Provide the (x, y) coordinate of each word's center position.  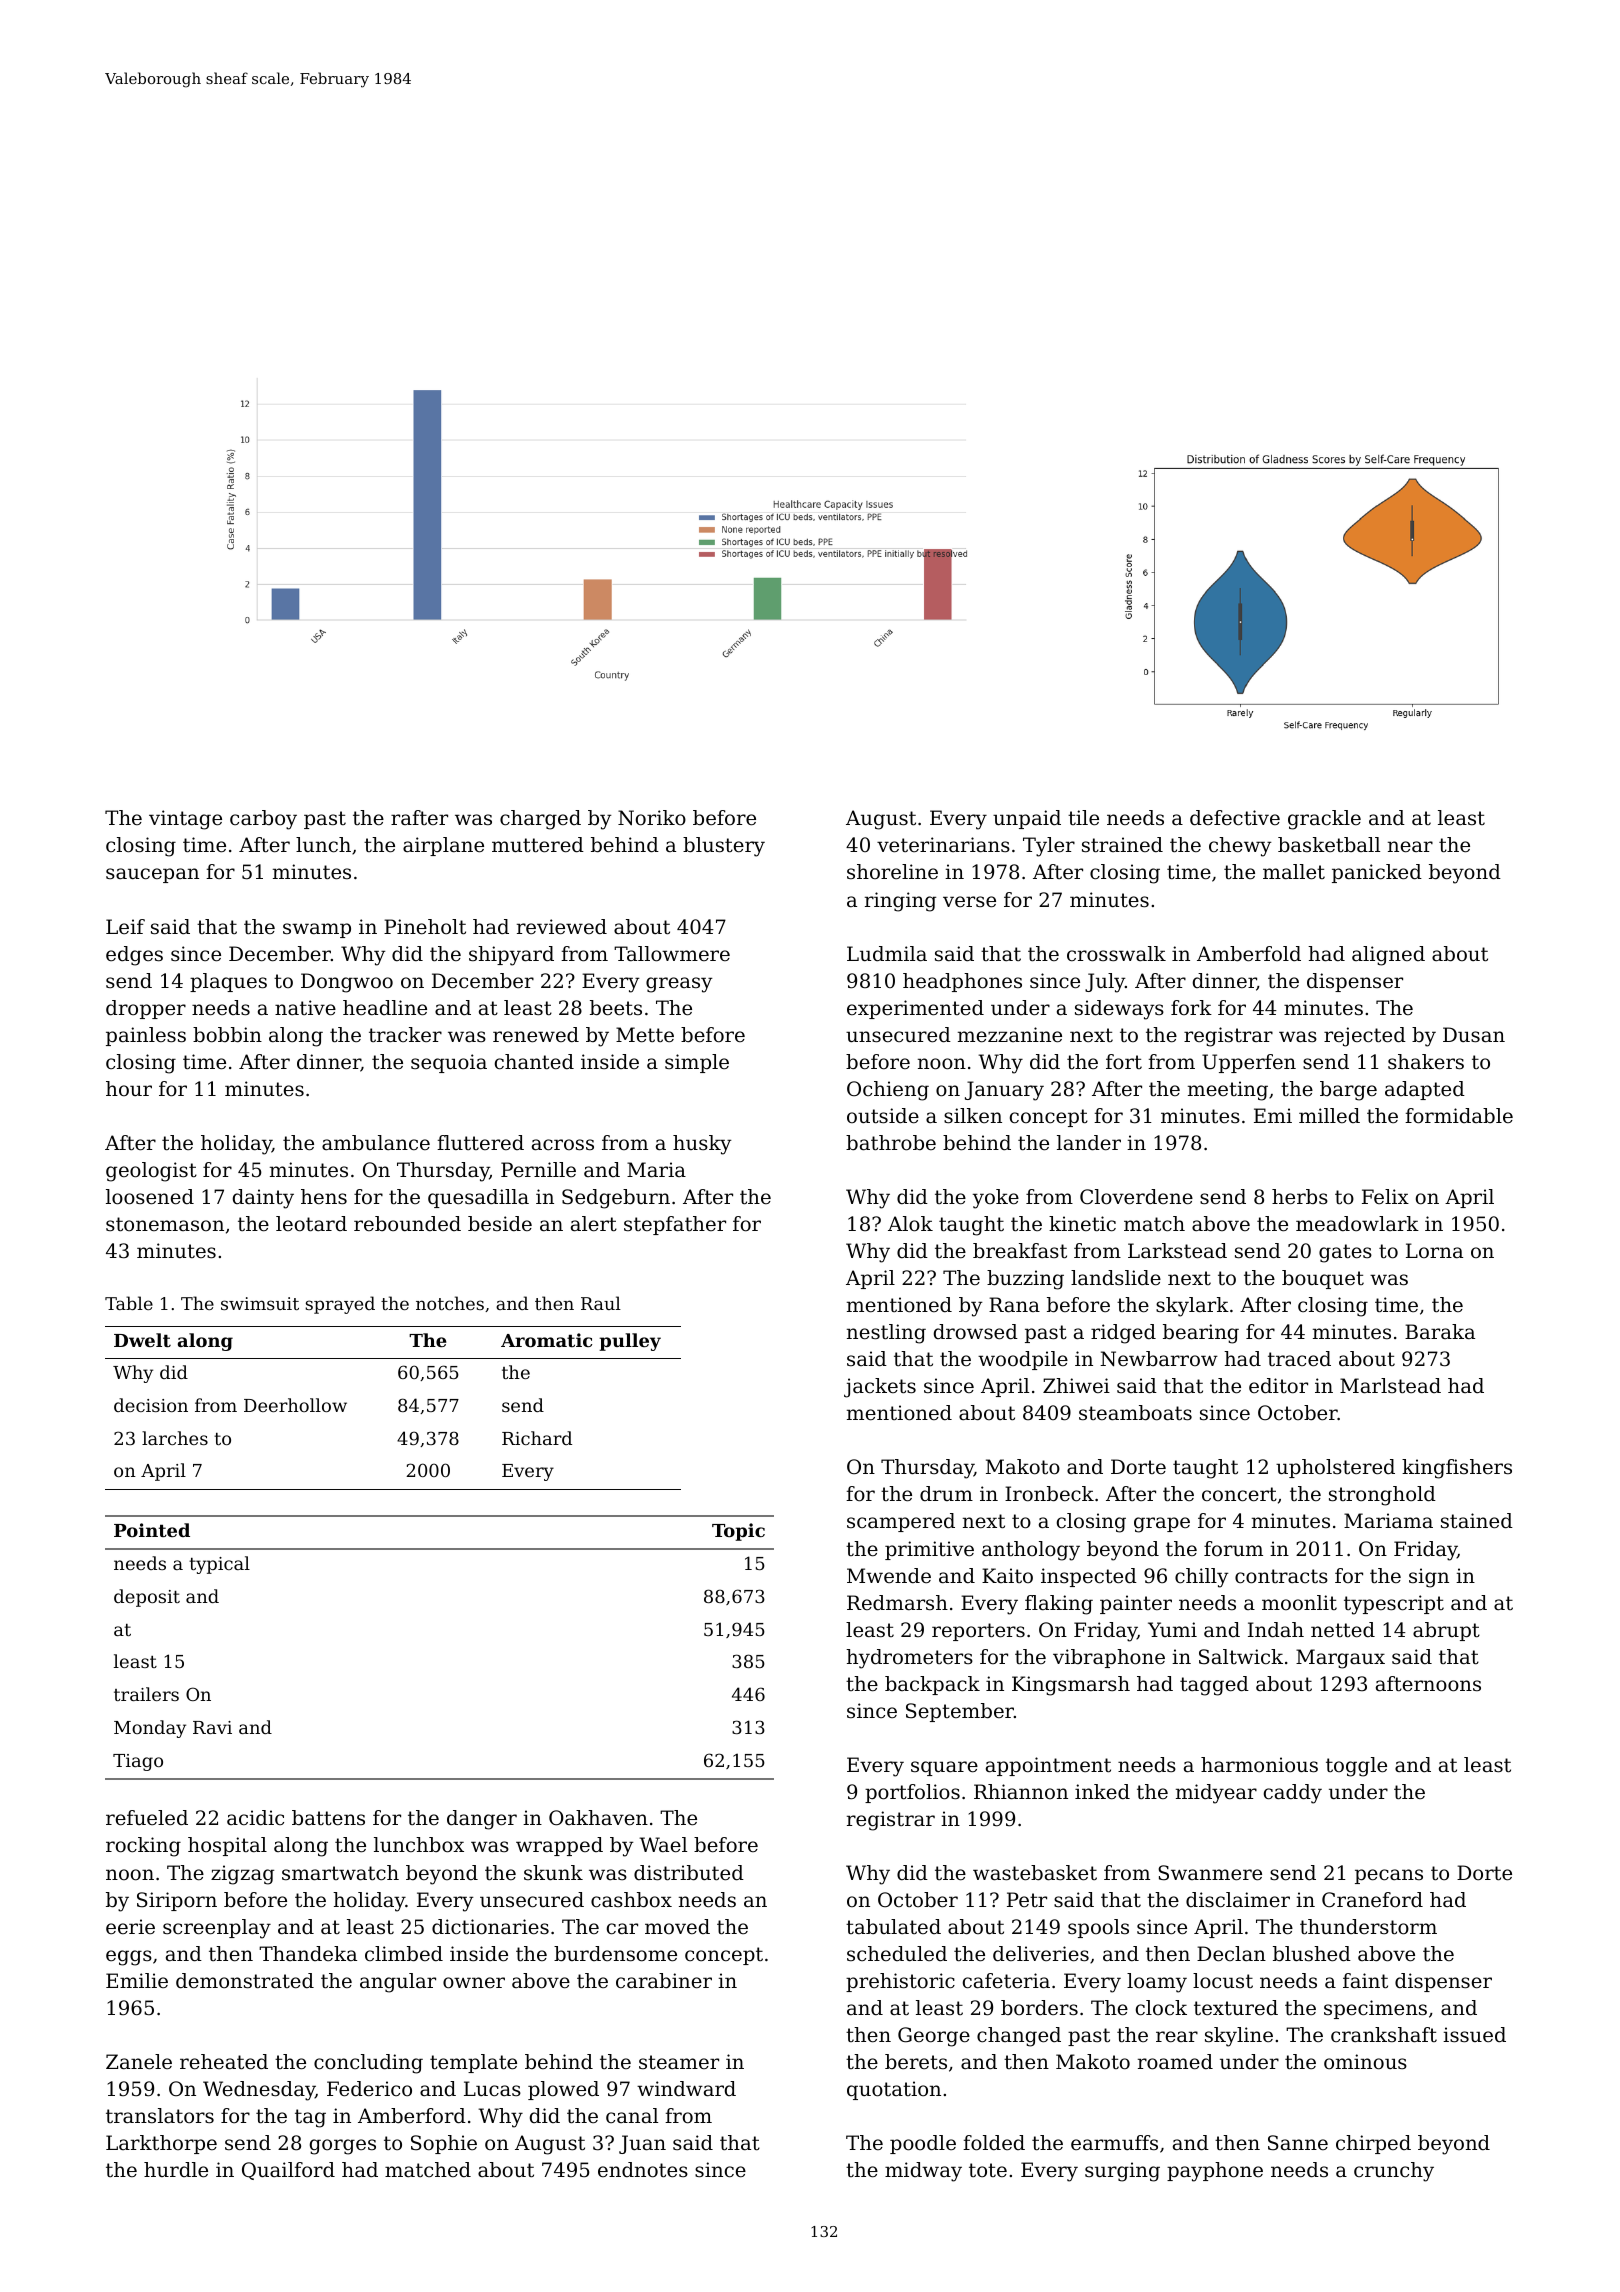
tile (1083, 818)
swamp (317, 930)
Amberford (412, 2116)
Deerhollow (295, 1405)
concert (1239, 1494)
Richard (537, 1438)
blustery (724, 847)
